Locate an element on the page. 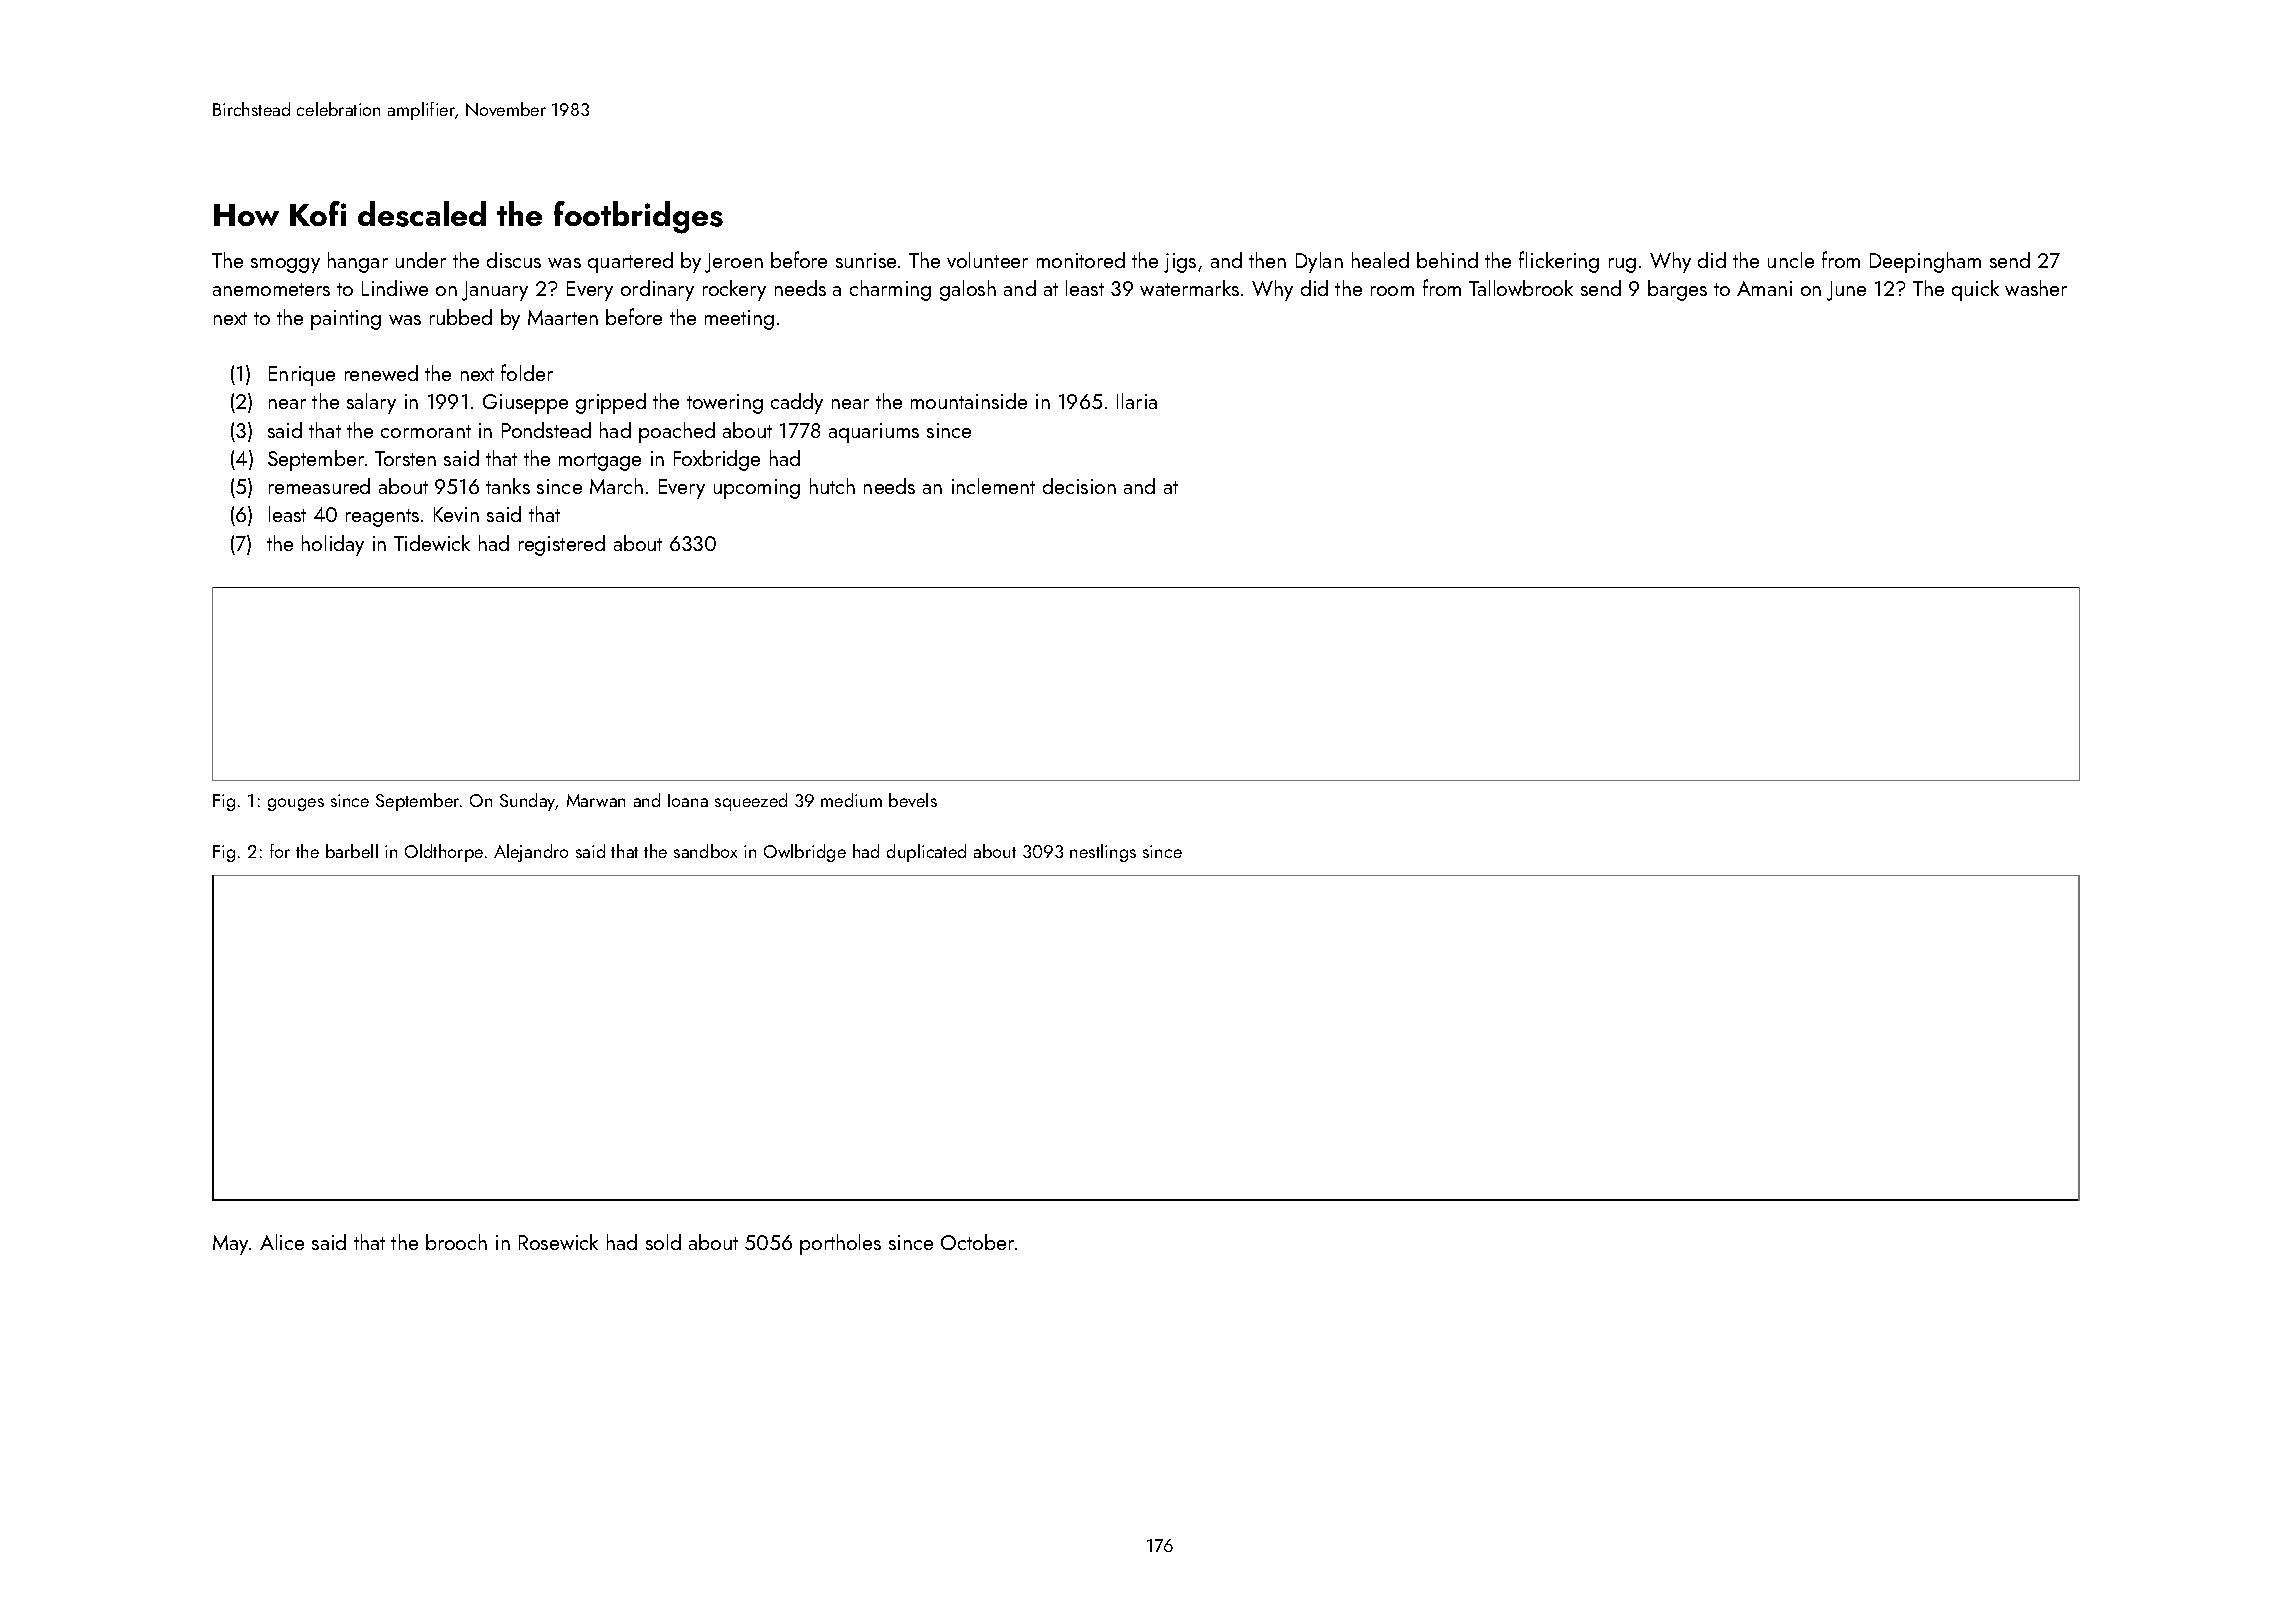 This page has width=2292, height=1620. Enrique is located at coordinates (302, 376).
